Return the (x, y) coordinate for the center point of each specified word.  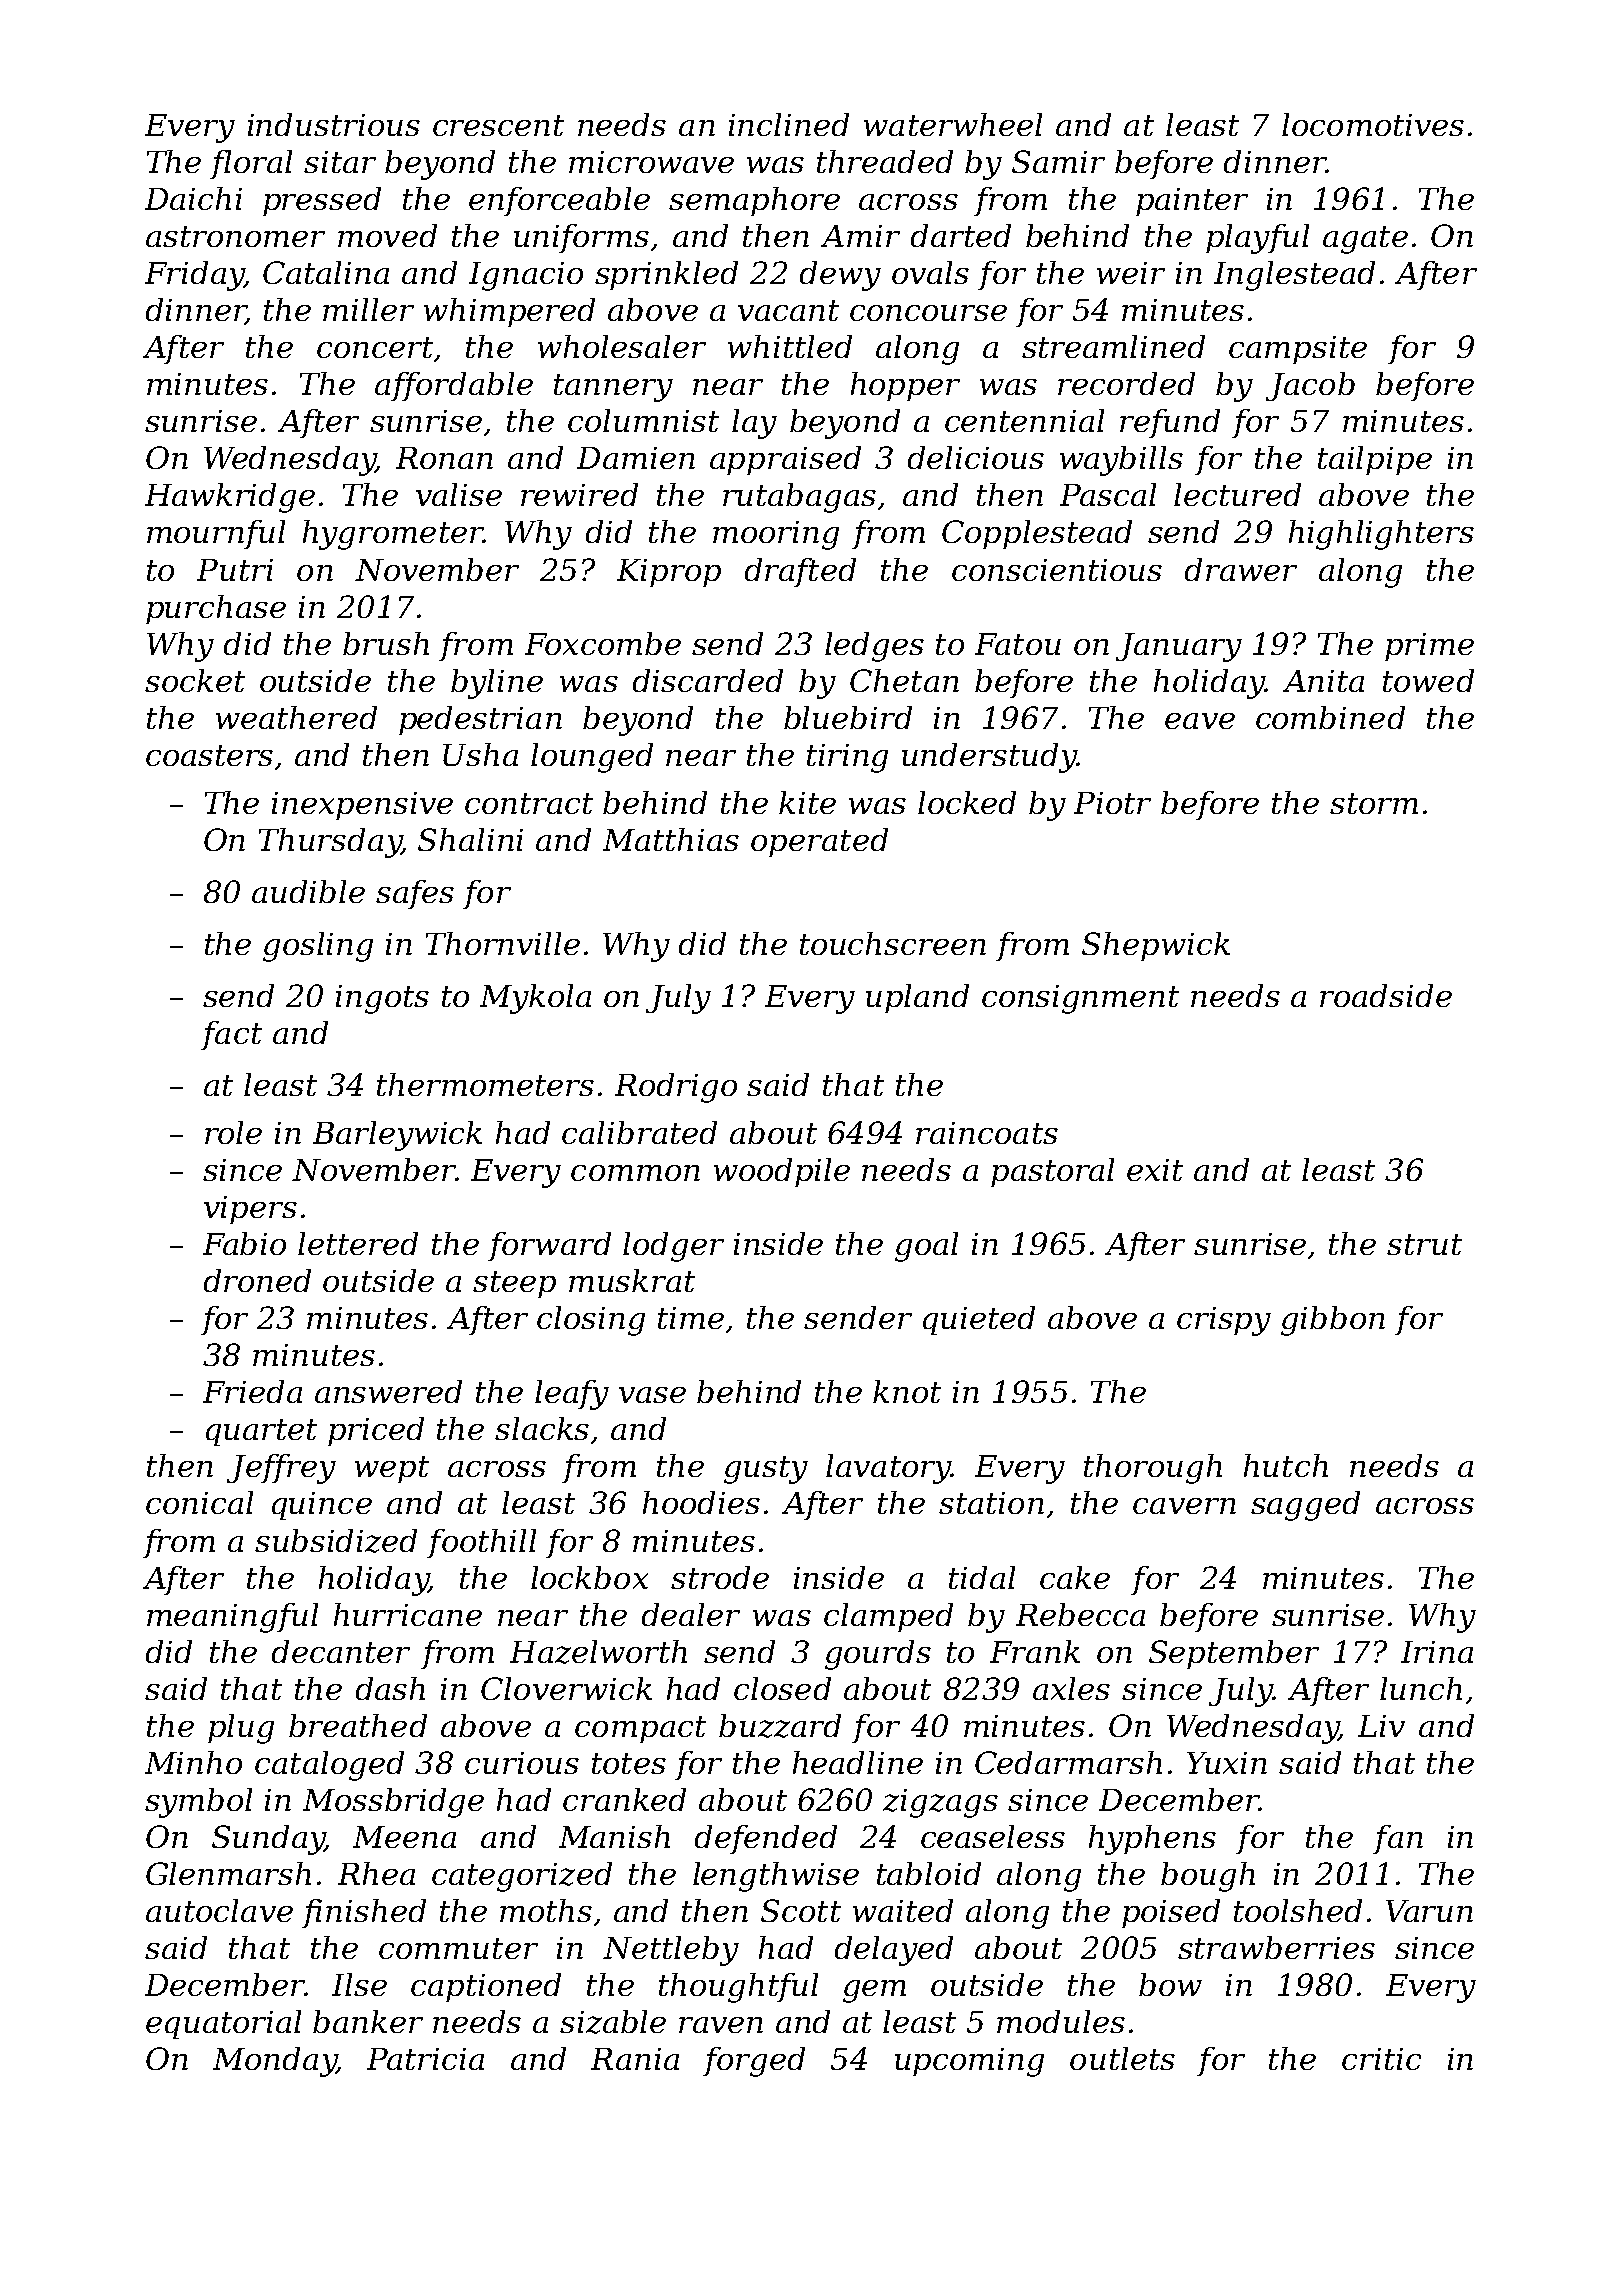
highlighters (1381, 535)
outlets (1122, 2058)
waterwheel (953, 124)
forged (754, 2062)
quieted (979, 1320)
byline (497, 684)
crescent (498, 125)
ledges (874, 647)
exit (1155, 1170)
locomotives (1373, 124)
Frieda (252, 1391)
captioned (486, 1987)
